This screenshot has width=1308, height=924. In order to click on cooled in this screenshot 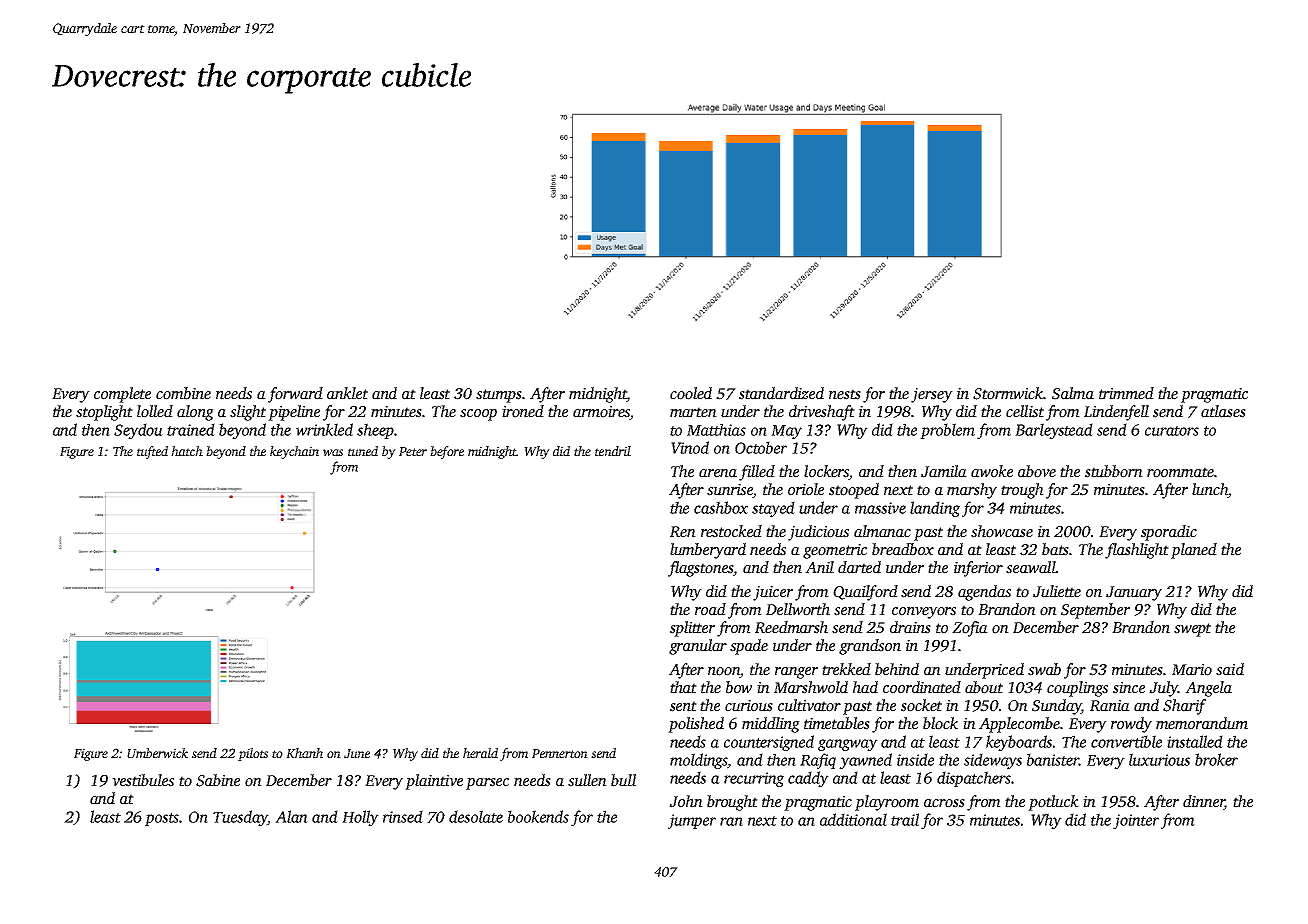, I will do `click(691, 393)`.
